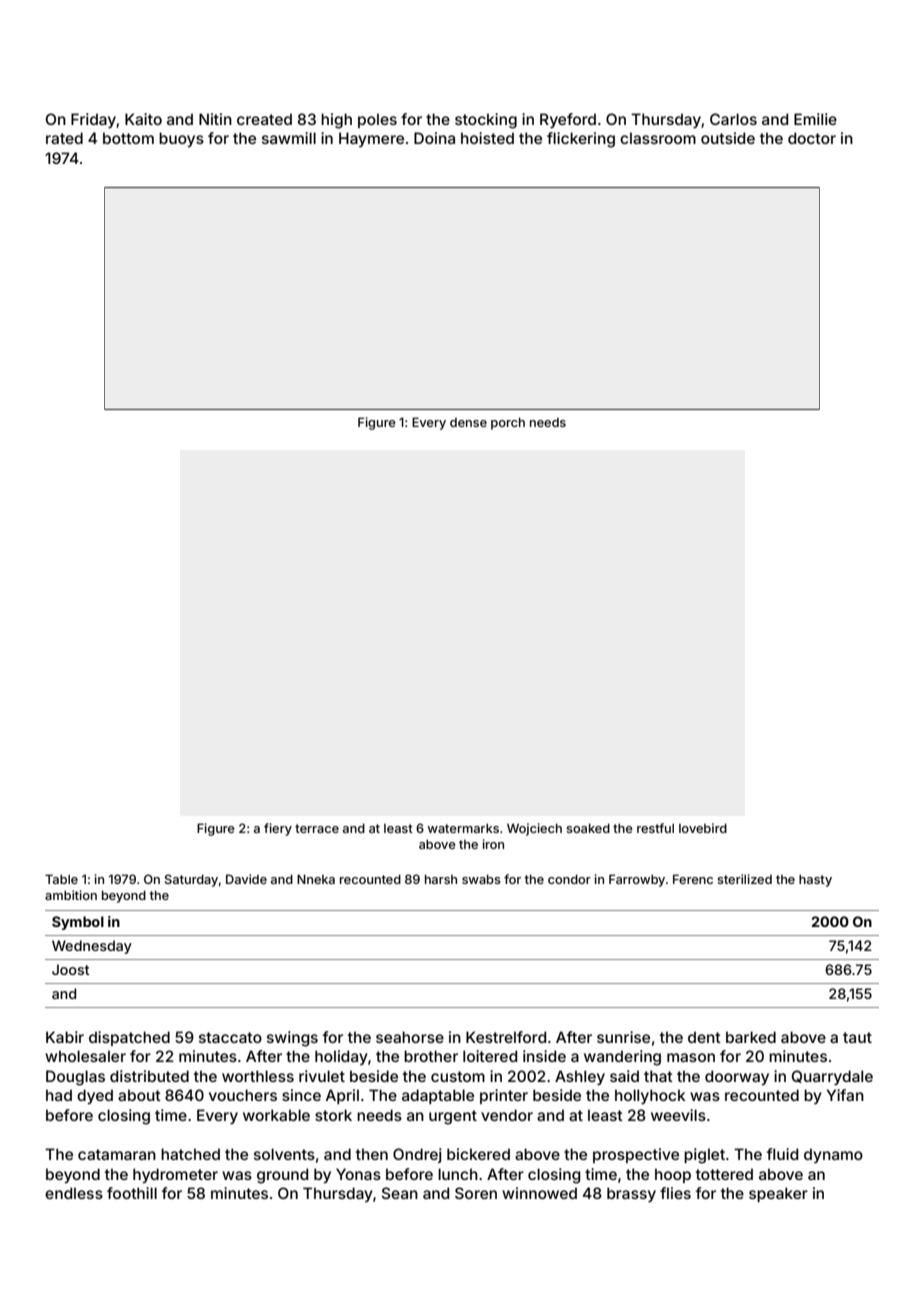 The image size is (924, 1308). What do you see at coordinates (508, 423) in the page?
I see `porch` at bounding box center [508, 423].
